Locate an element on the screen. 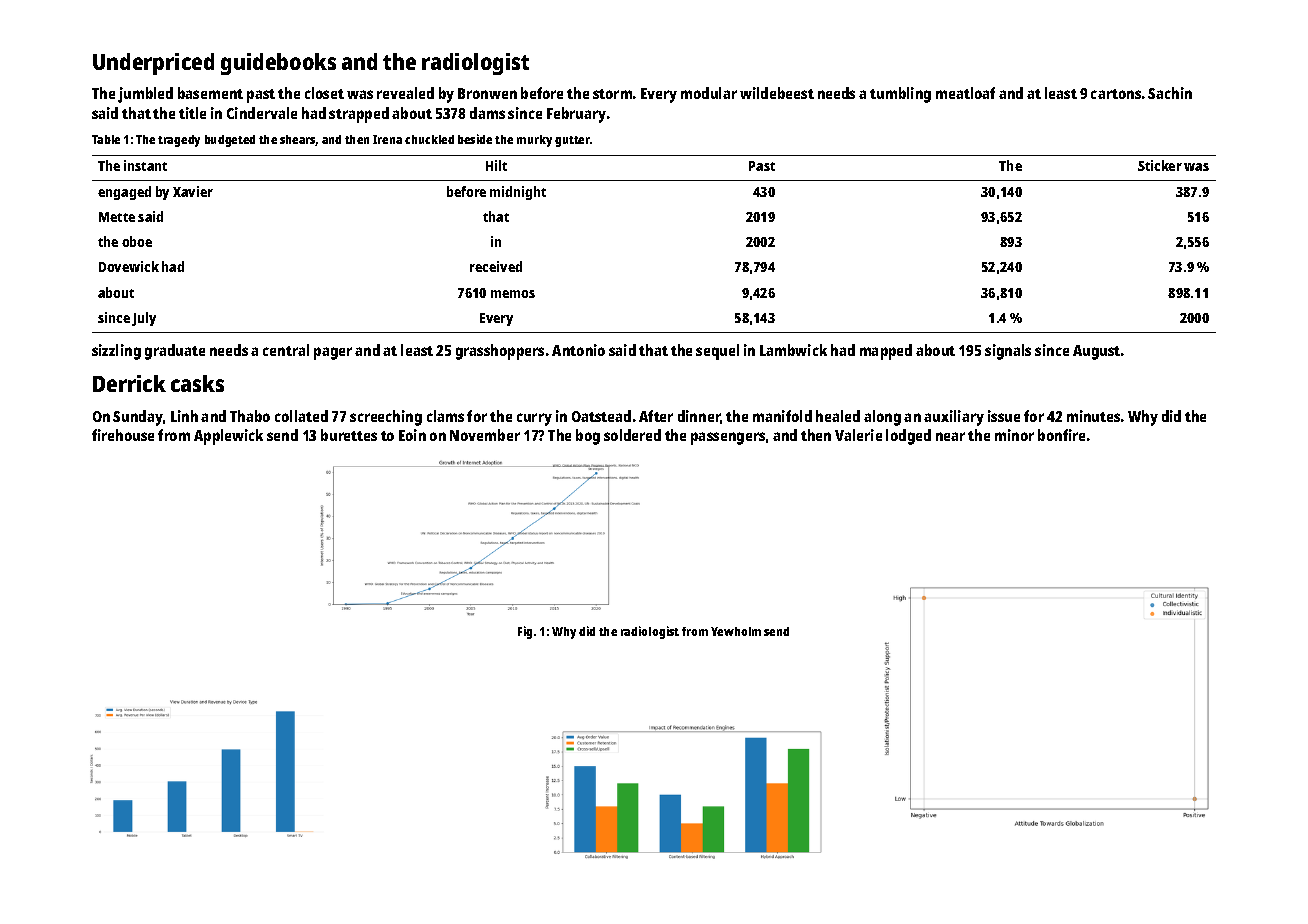 Image resolution: width=1308 pixels, height=924 pixels. Mette is located at coordinates (117, 217).
